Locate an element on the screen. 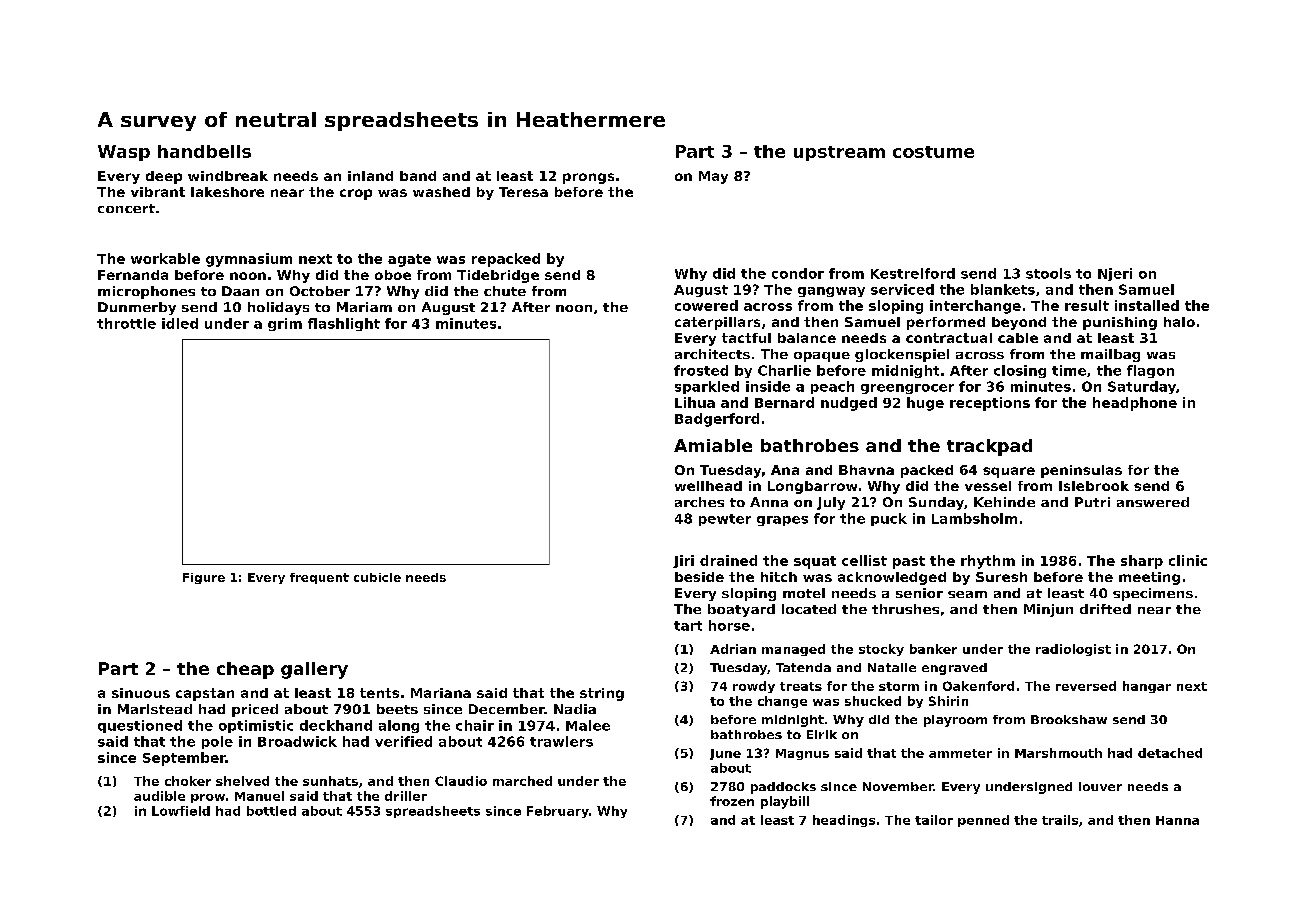 Image resolution: width=1308 pixels, height=924 pixels. Jiri is located at coordinates (683, 561).
